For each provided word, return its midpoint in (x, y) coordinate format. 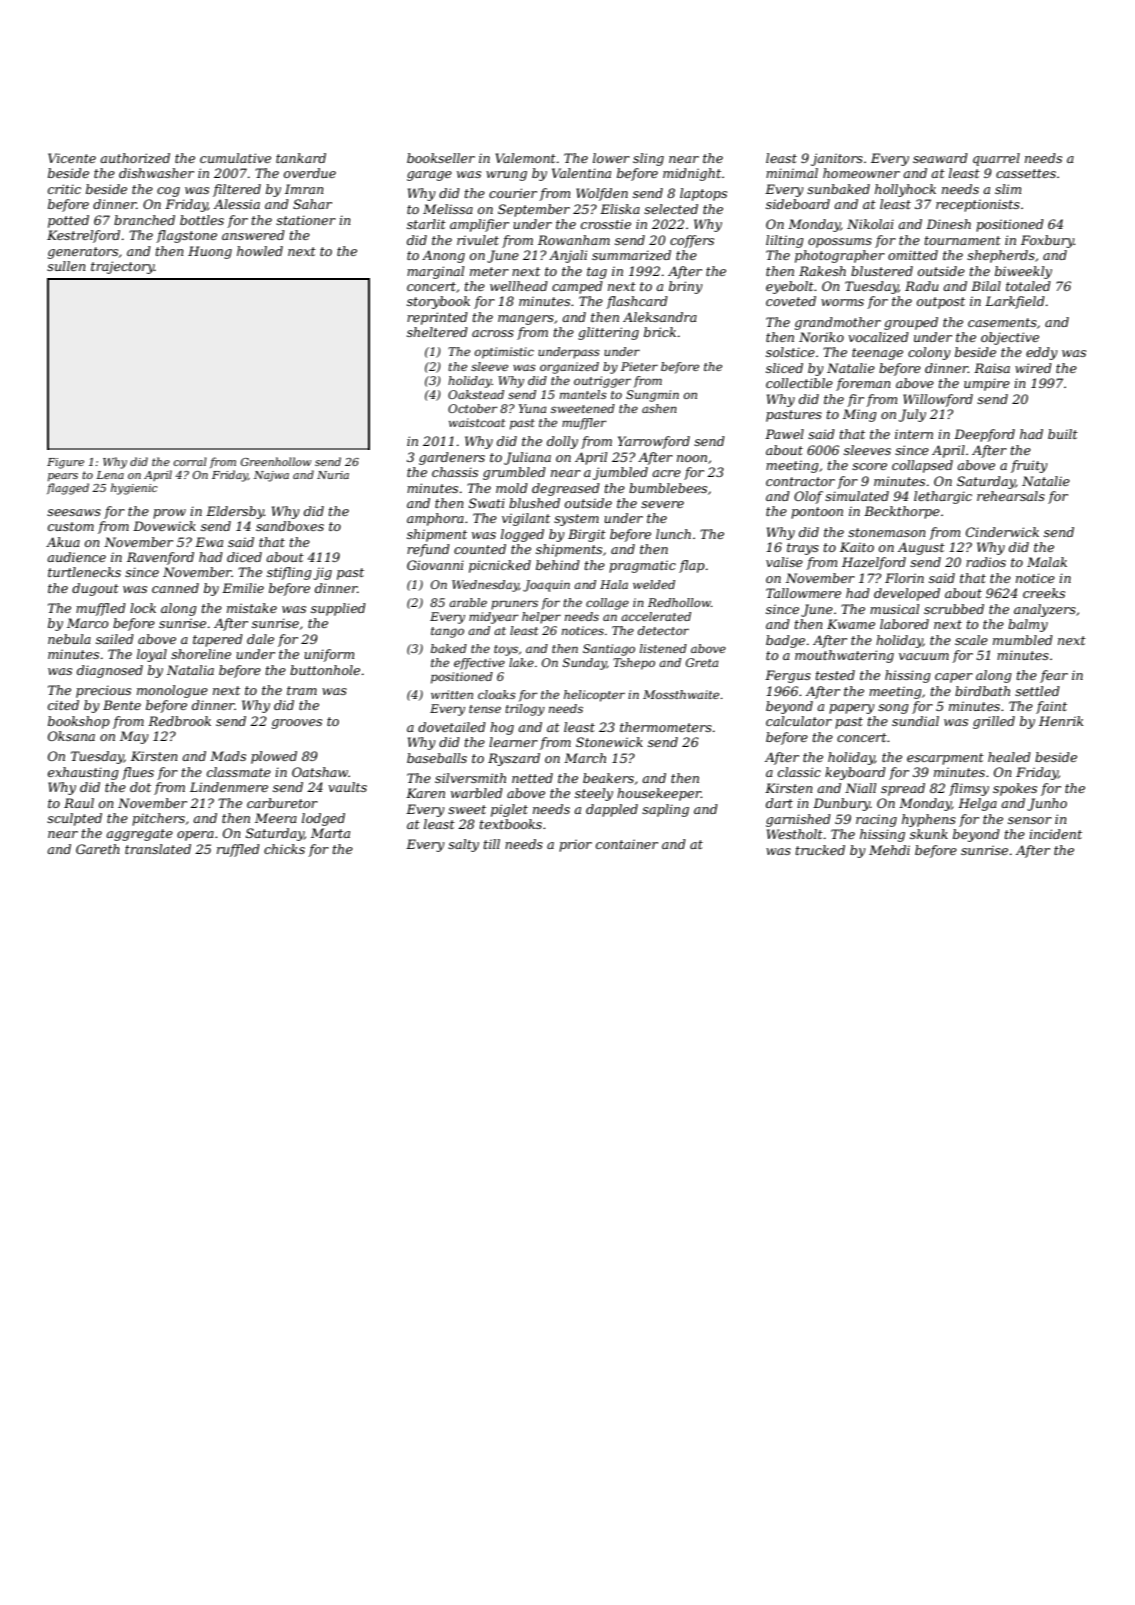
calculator (799, 721)
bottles (202, 220)
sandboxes (290, 526)
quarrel (996, 159)
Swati (487, 503)
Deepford (984, 435)
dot (140, 787)
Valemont (526, 158)
